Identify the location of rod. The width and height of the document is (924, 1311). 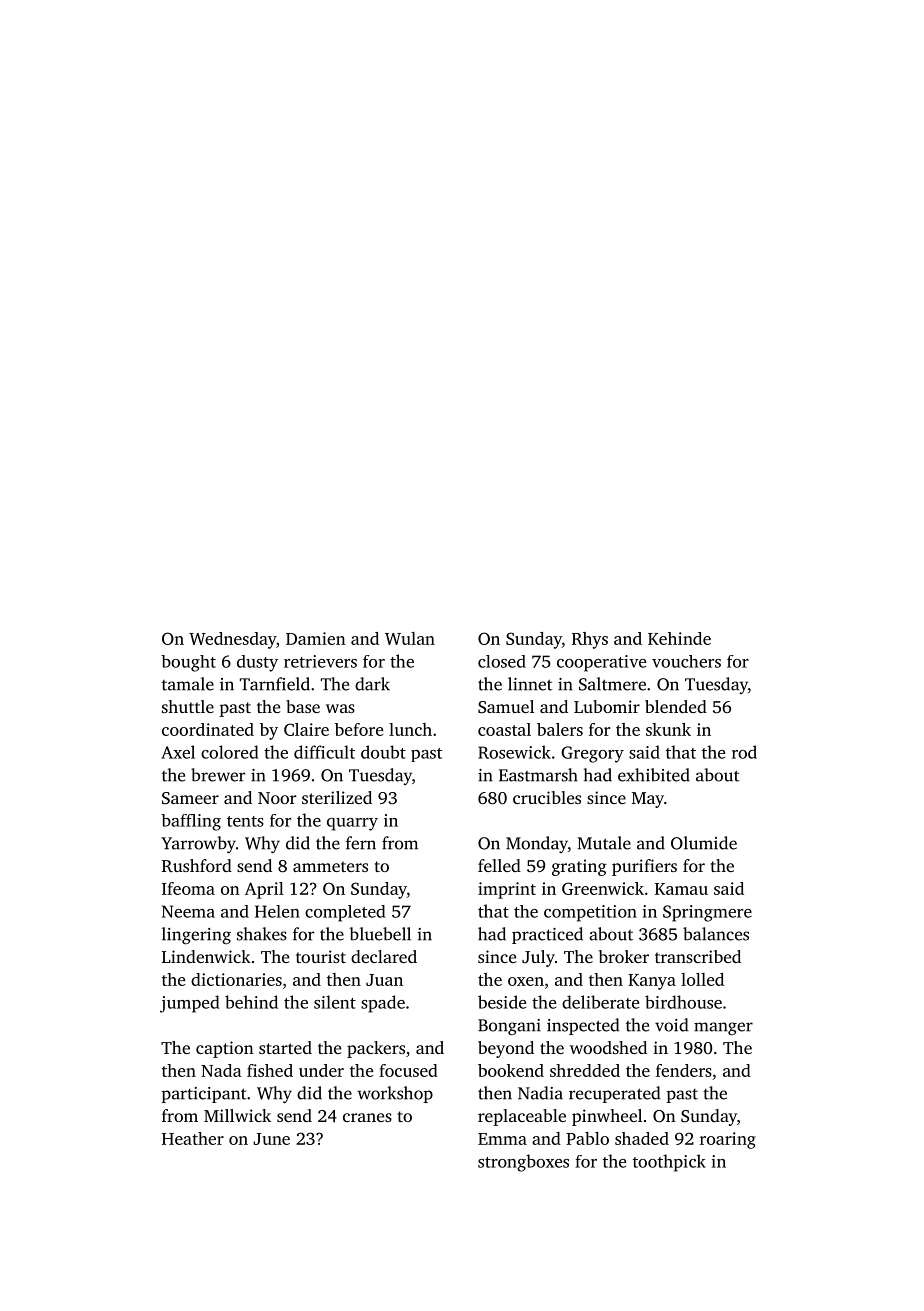
(744, 752).
